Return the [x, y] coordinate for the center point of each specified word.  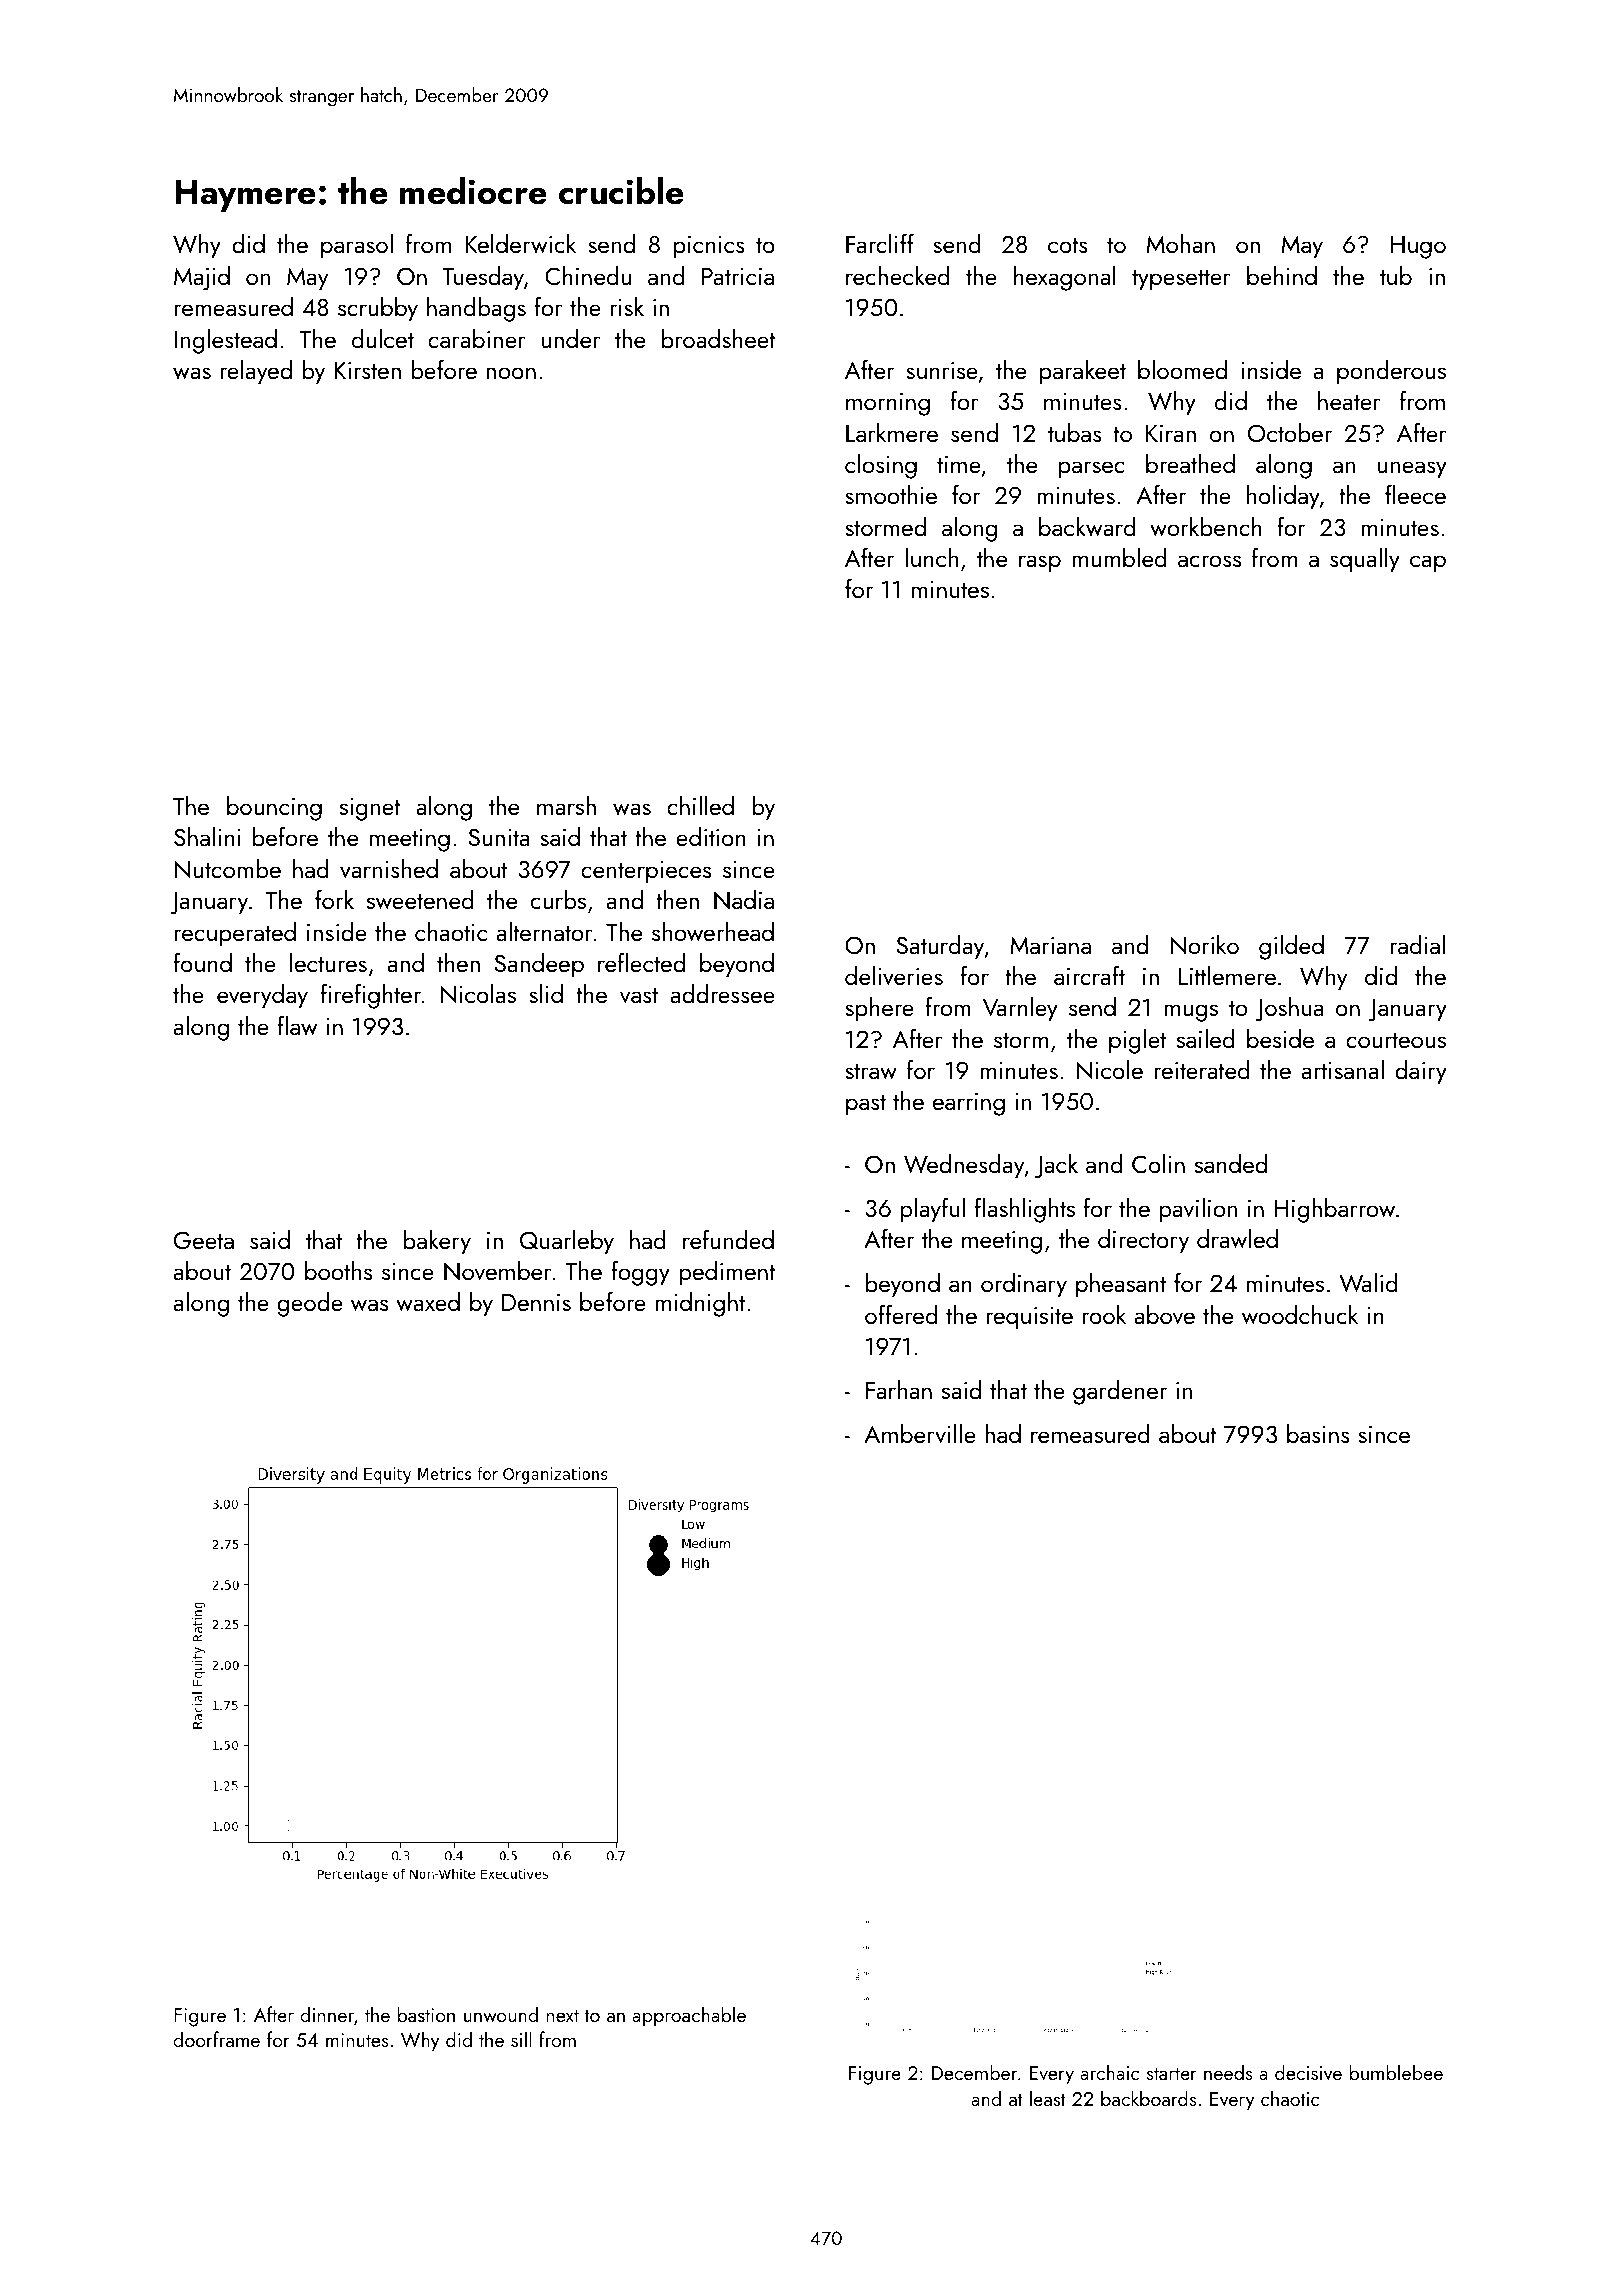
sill [521, 2039]
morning [888, 404]
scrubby [378, 309]
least [1048, 2098]
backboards [1149, 2098]
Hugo [1418, 247]
